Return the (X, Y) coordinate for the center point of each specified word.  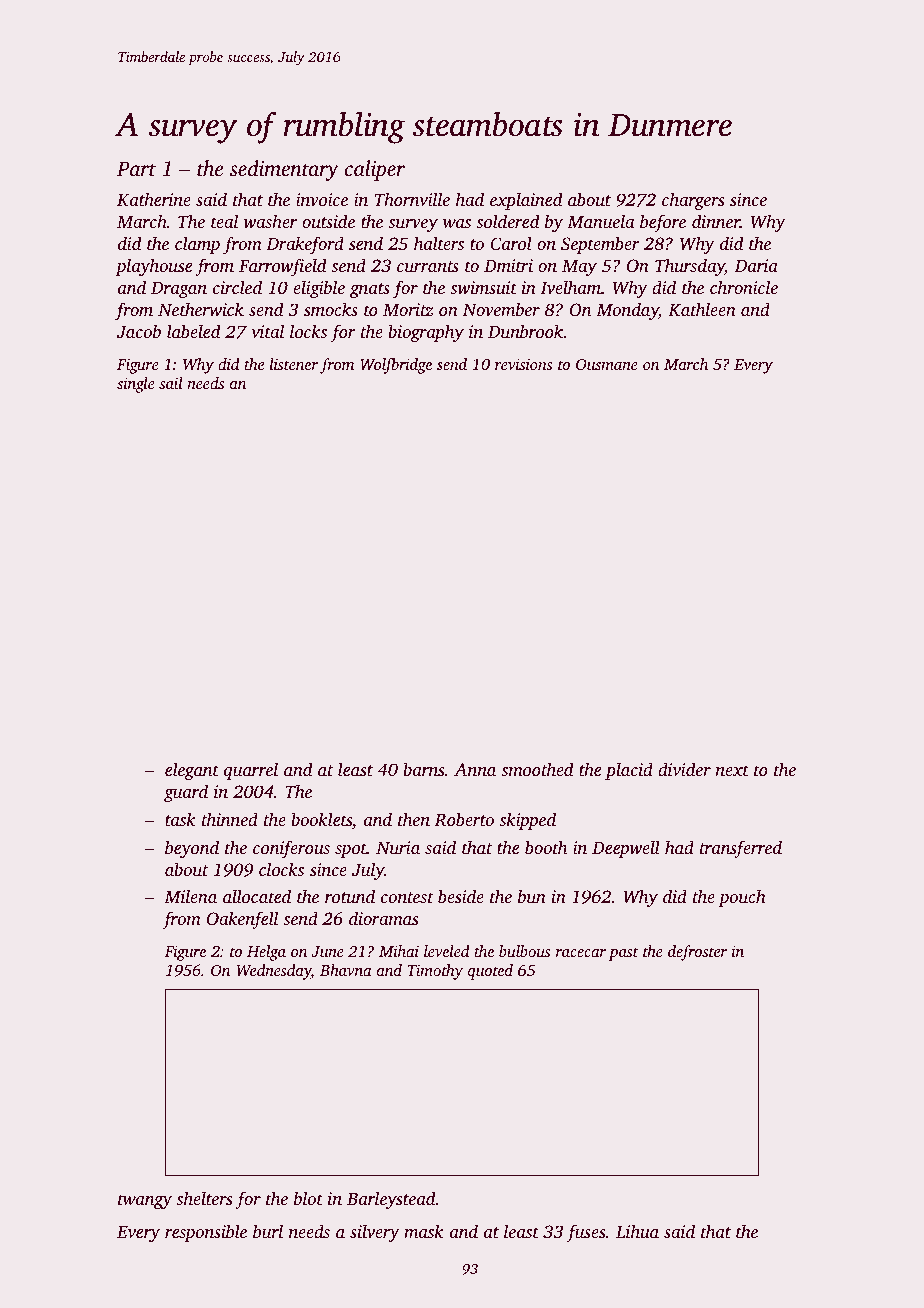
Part (136, 168)
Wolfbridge (396, 366)
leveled (447, 951)
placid (629, 771)
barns (423, 769)
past (623, 954)
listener (294, 364)
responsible (206, 1233)
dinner (716, 221)
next (732, 770)
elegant (192, 771)
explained (526, 201)
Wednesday (273, 972)
